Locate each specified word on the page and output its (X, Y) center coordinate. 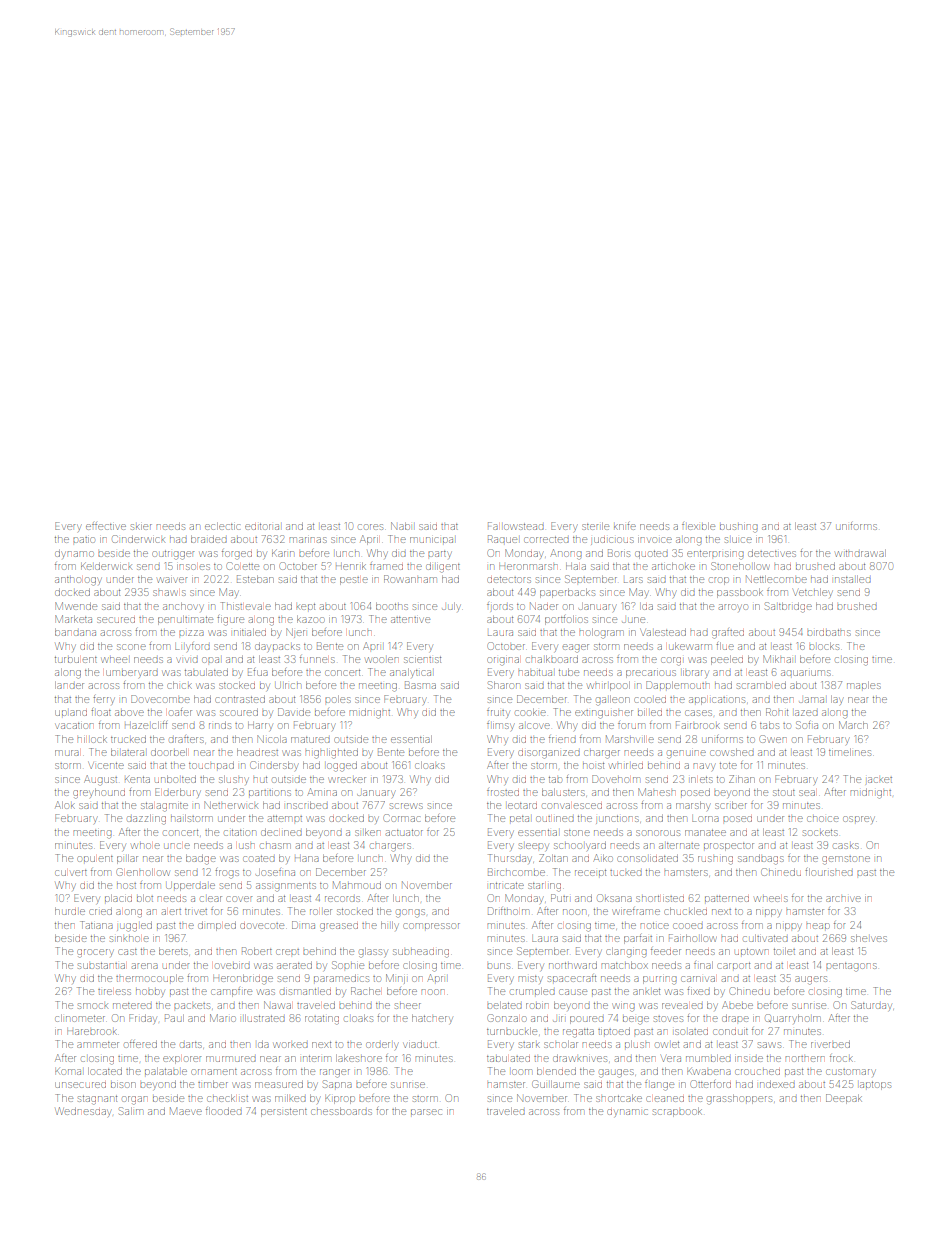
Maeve (186, 1111)
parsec (426, 1112)
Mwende (76, 606)
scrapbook (677, 1112)
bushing (739, 528)
